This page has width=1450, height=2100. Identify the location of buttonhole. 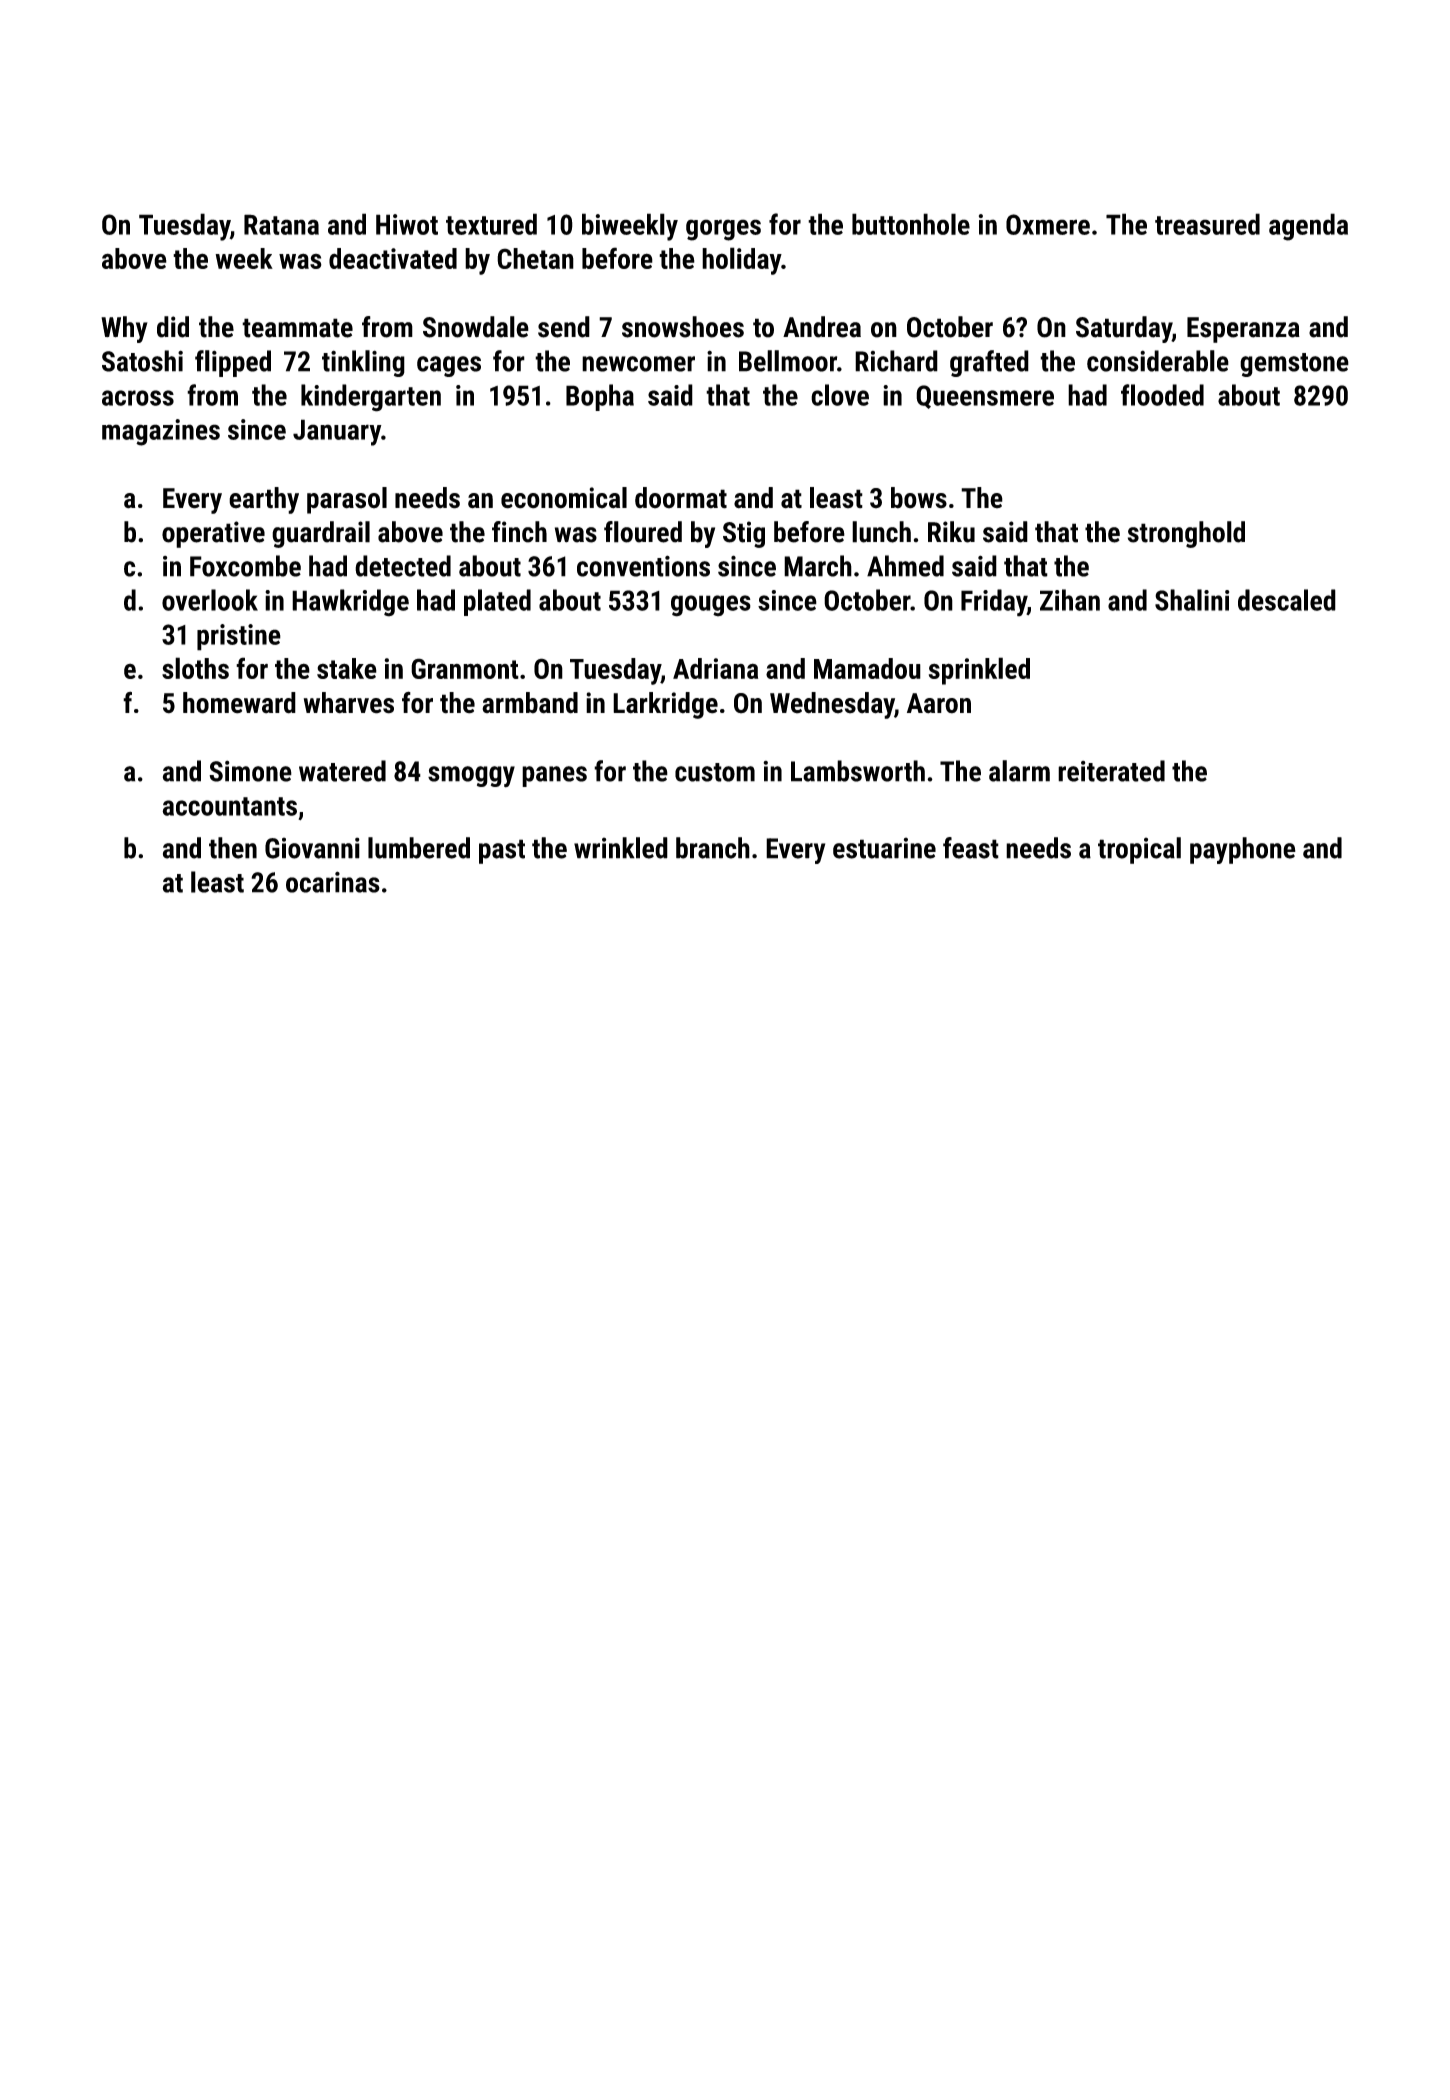
(911, 224).
